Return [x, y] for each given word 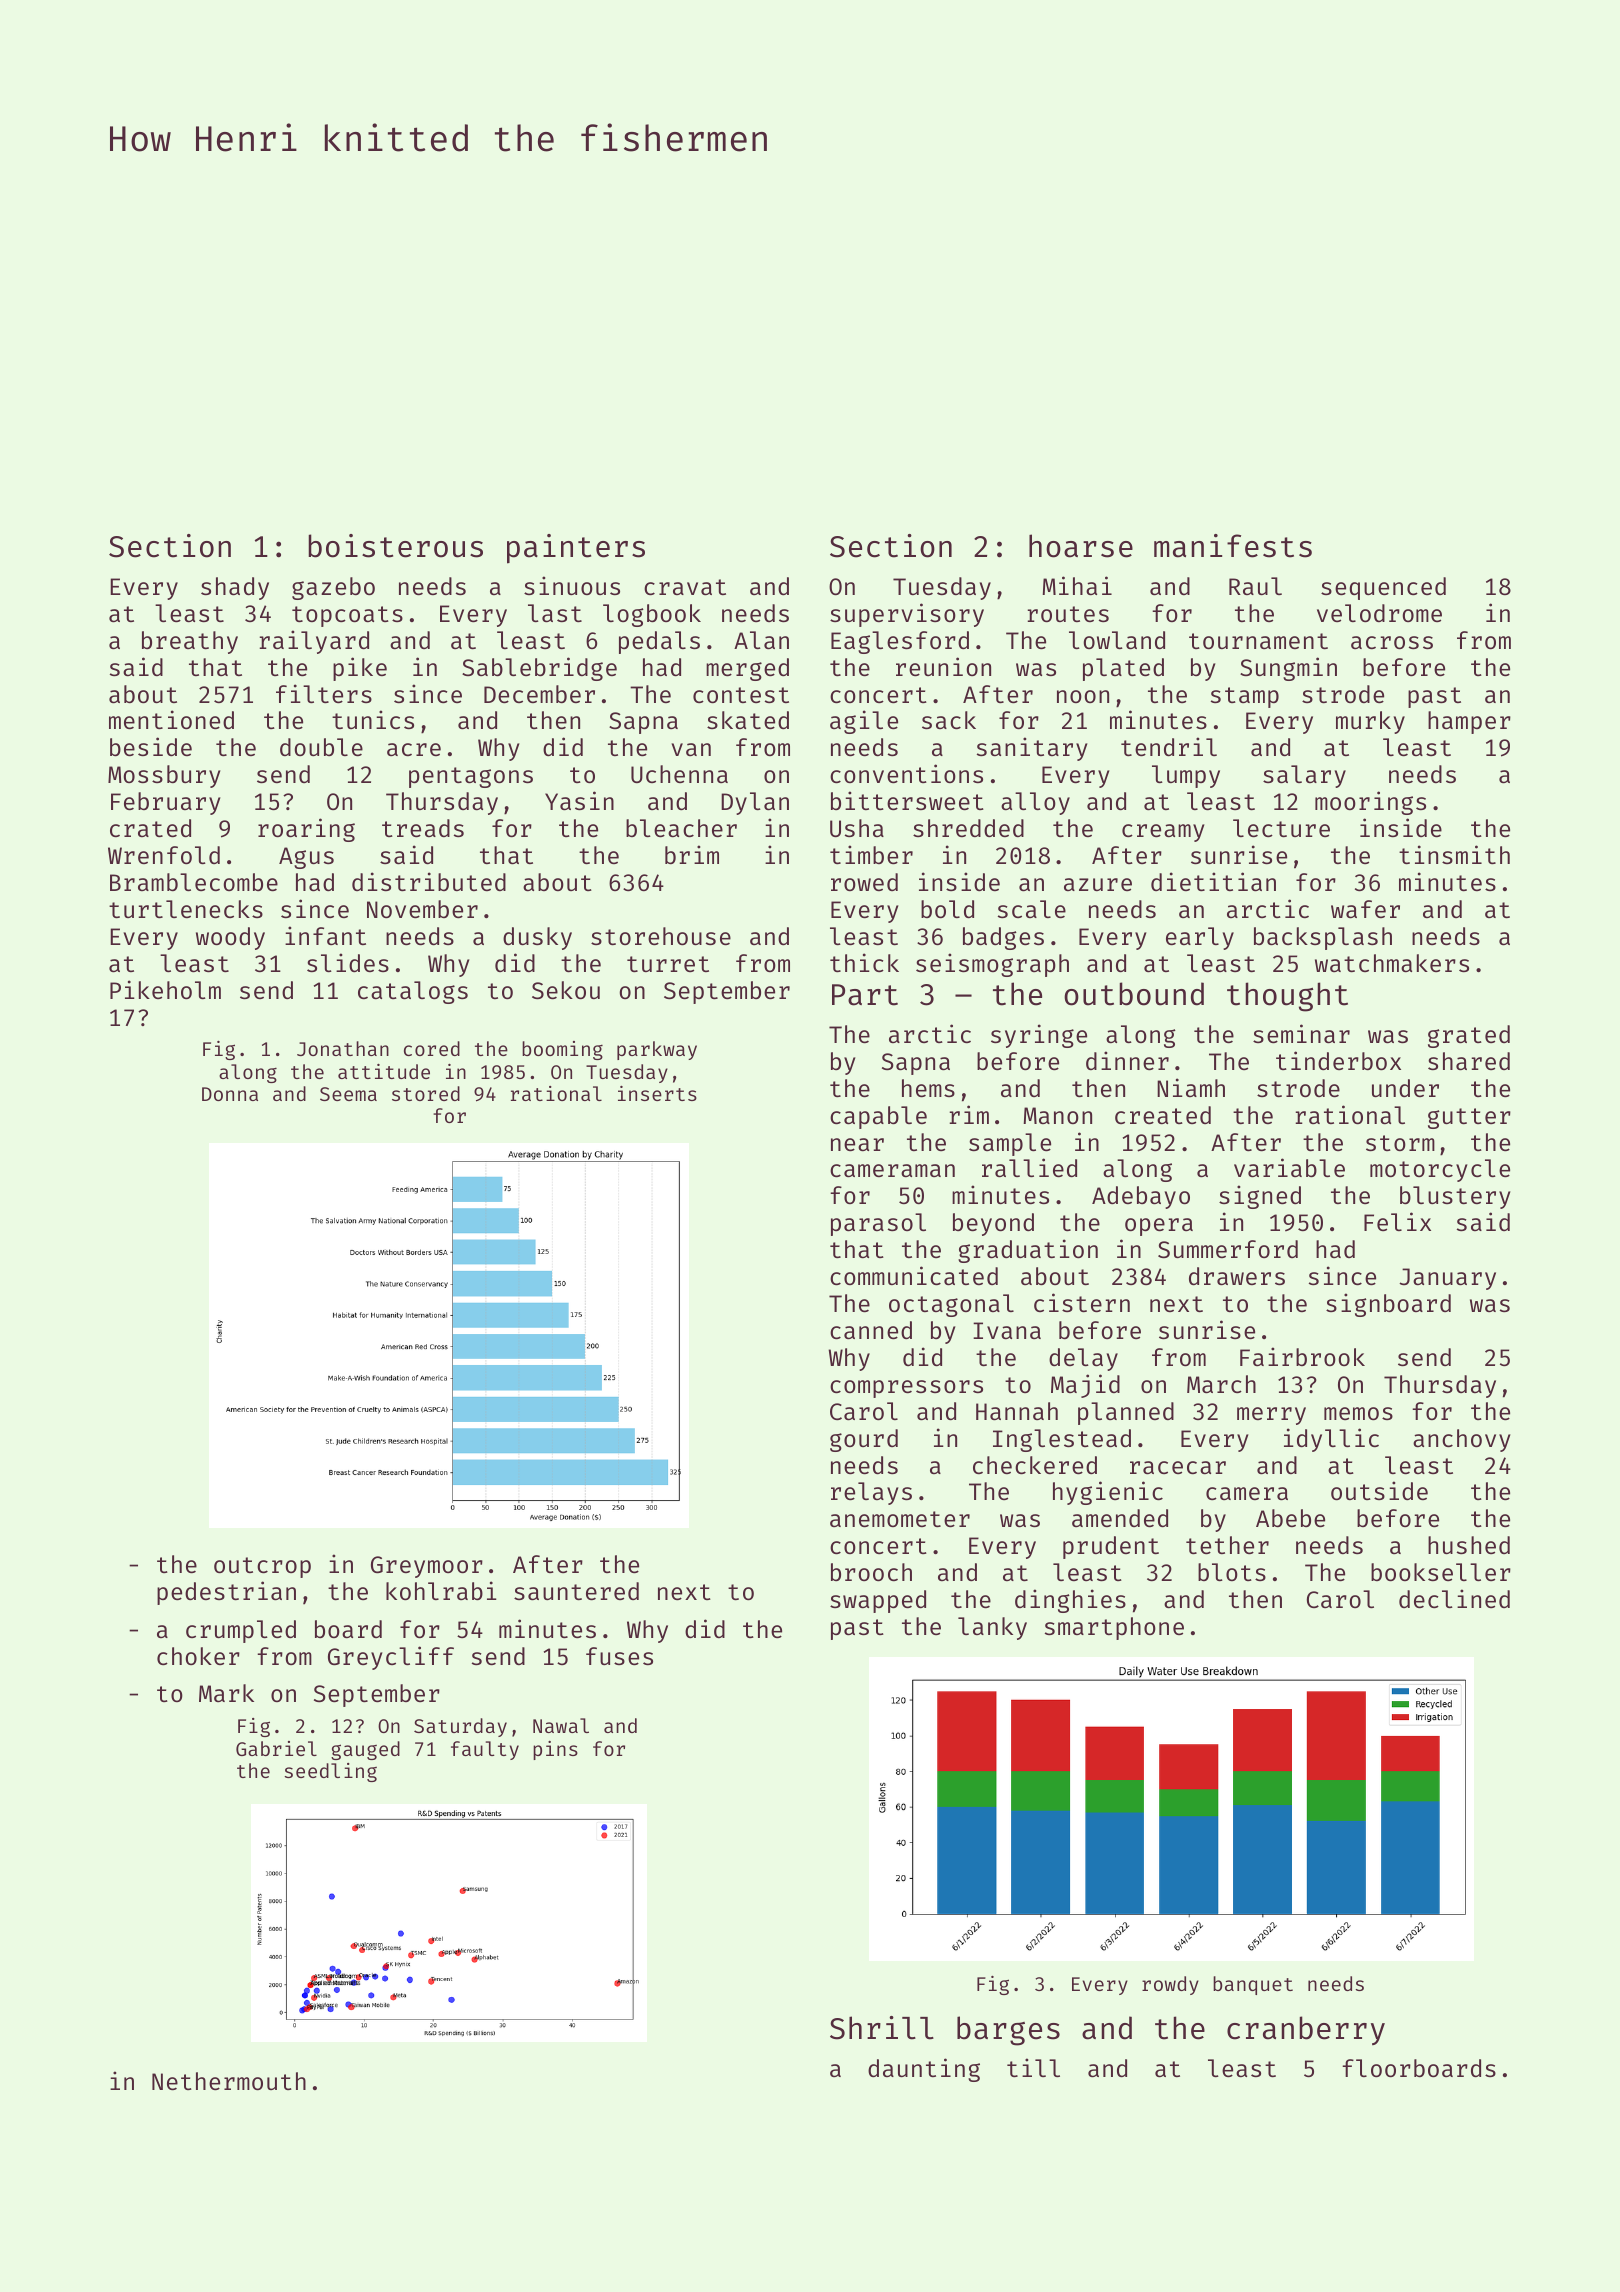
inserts [657, 1093]
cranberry [1306, 2030]
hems [928, 1088]
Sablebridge [539, 669]
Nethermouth [229, 2081]
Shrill [882, 2028]
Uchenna [679, 774]
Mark [226, 1693]
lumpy [1186, 776]
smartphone [1114, 1628]
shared [1469, 1061]
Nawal [561, 1725]
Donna [230, 1094]
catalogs [413, 992]
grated [1469, 1036]
